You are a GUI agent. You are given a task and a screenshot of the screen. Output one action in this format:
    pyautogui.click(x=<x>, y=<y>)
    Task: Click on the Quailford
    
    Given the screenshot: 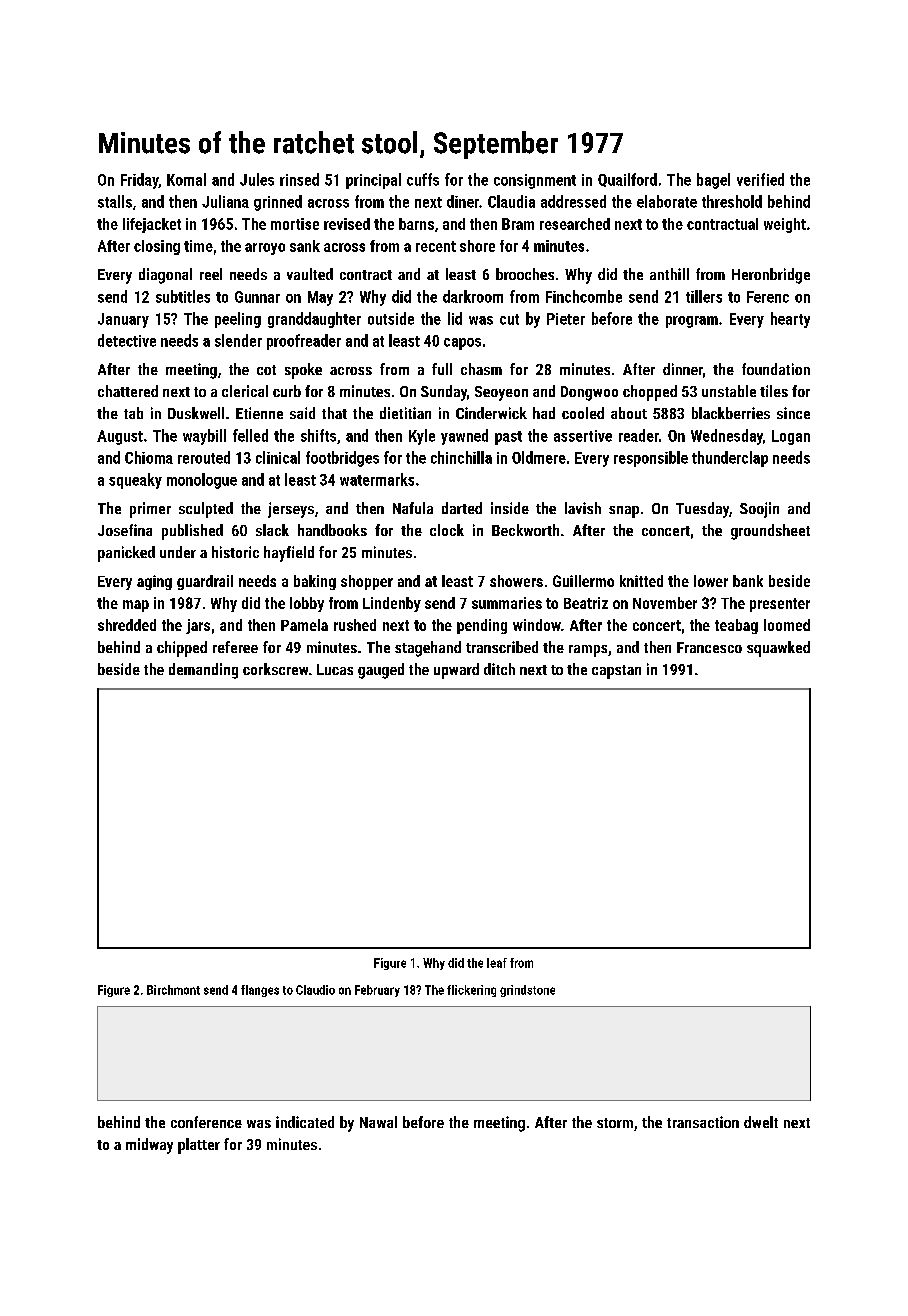 What is the action you would take?
    pyautogui.click(x=627, y=180)
